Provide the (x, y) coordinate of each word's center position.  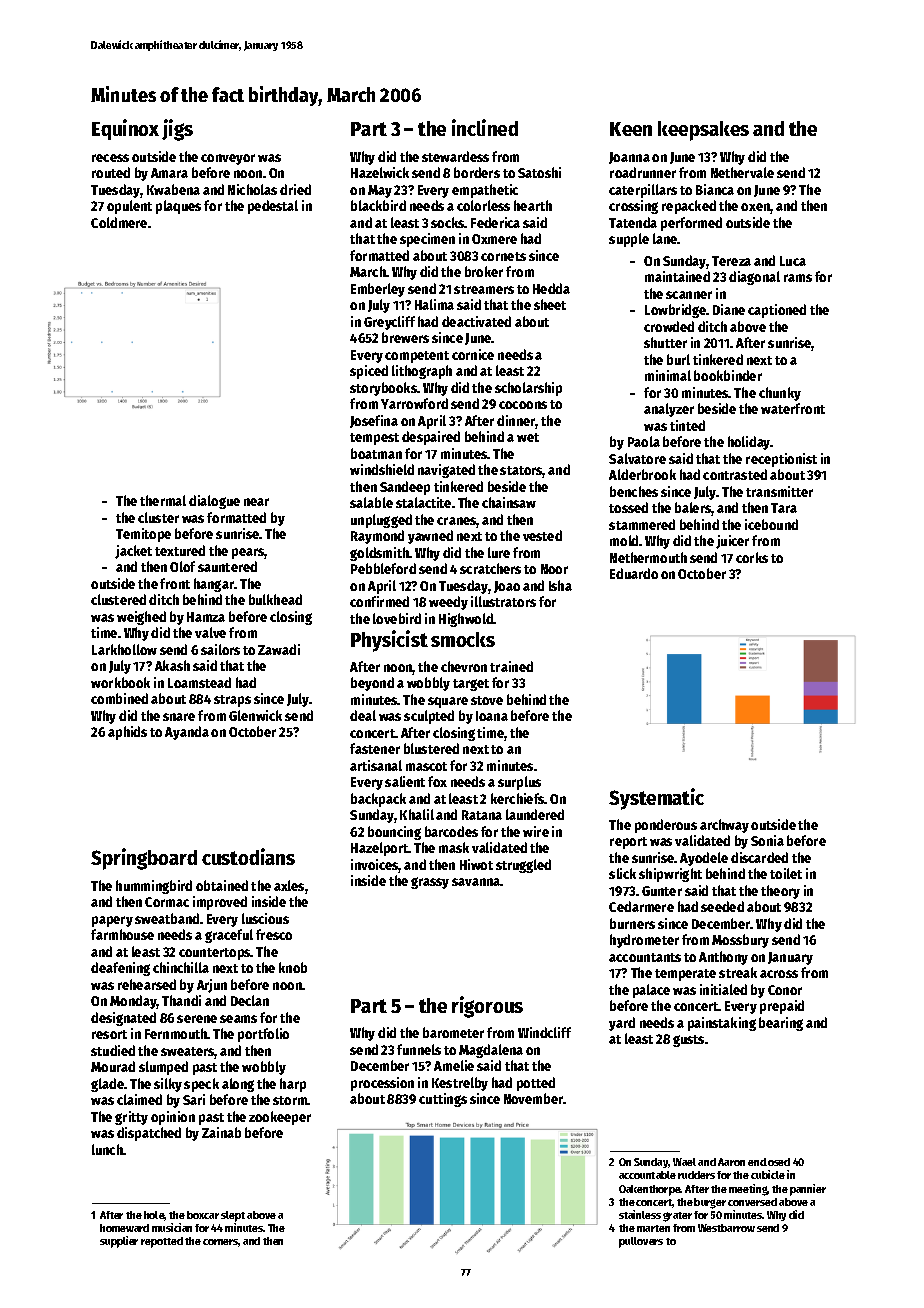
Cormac (167, 902)
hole (154, 1216)
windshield (382, 469)
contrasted (735, 474)
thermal (163, 500)
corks (752, 557)
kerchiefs (518, 798)
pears (248, 553)
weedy (448, 603)
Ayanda (187, 733)
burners (632, 923)
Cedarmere (641, 906)
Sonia (767, 840)
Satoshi (539, 172)
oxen (755, 207)
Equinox (125, 129)
